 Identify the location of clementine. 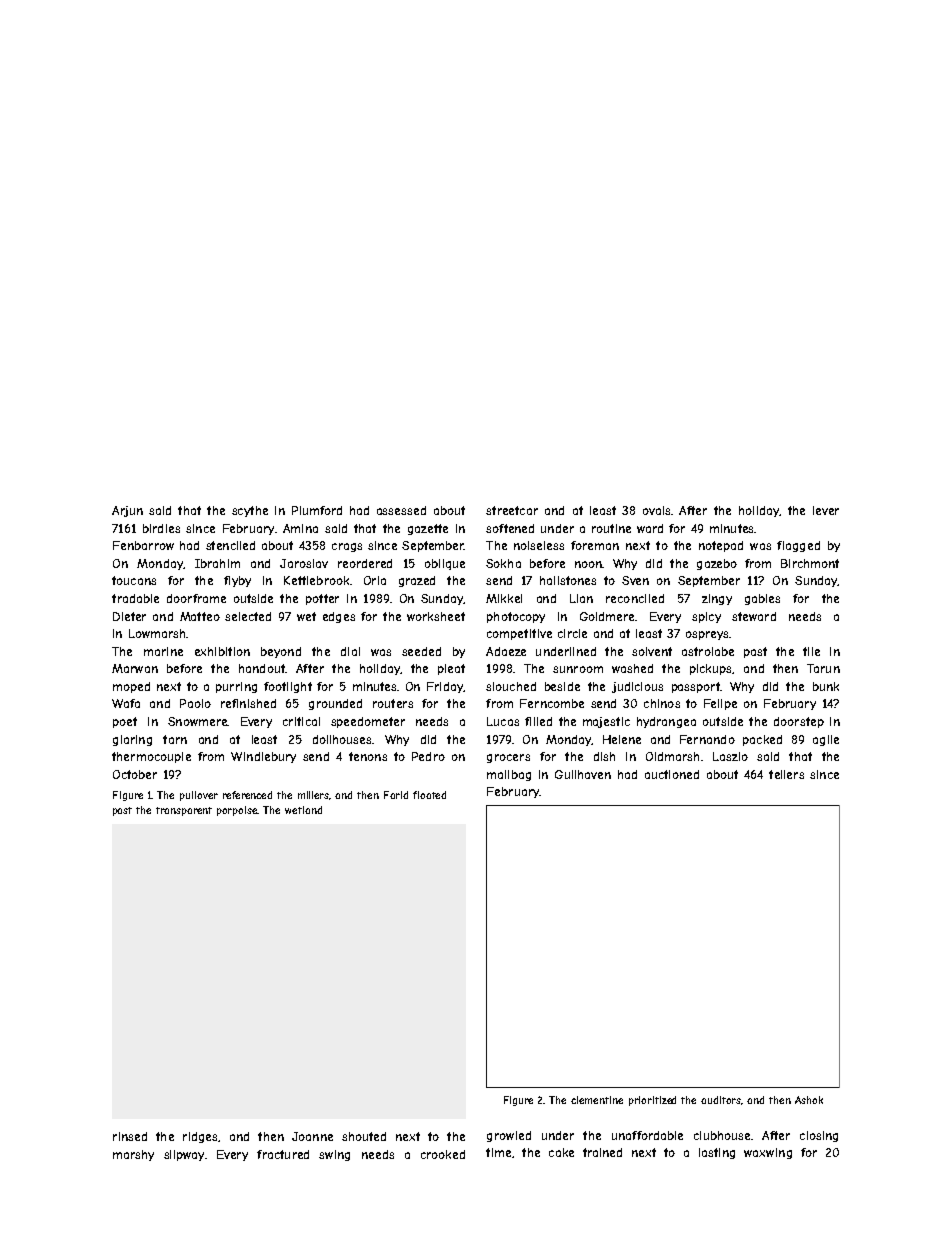
(597, 1100).
